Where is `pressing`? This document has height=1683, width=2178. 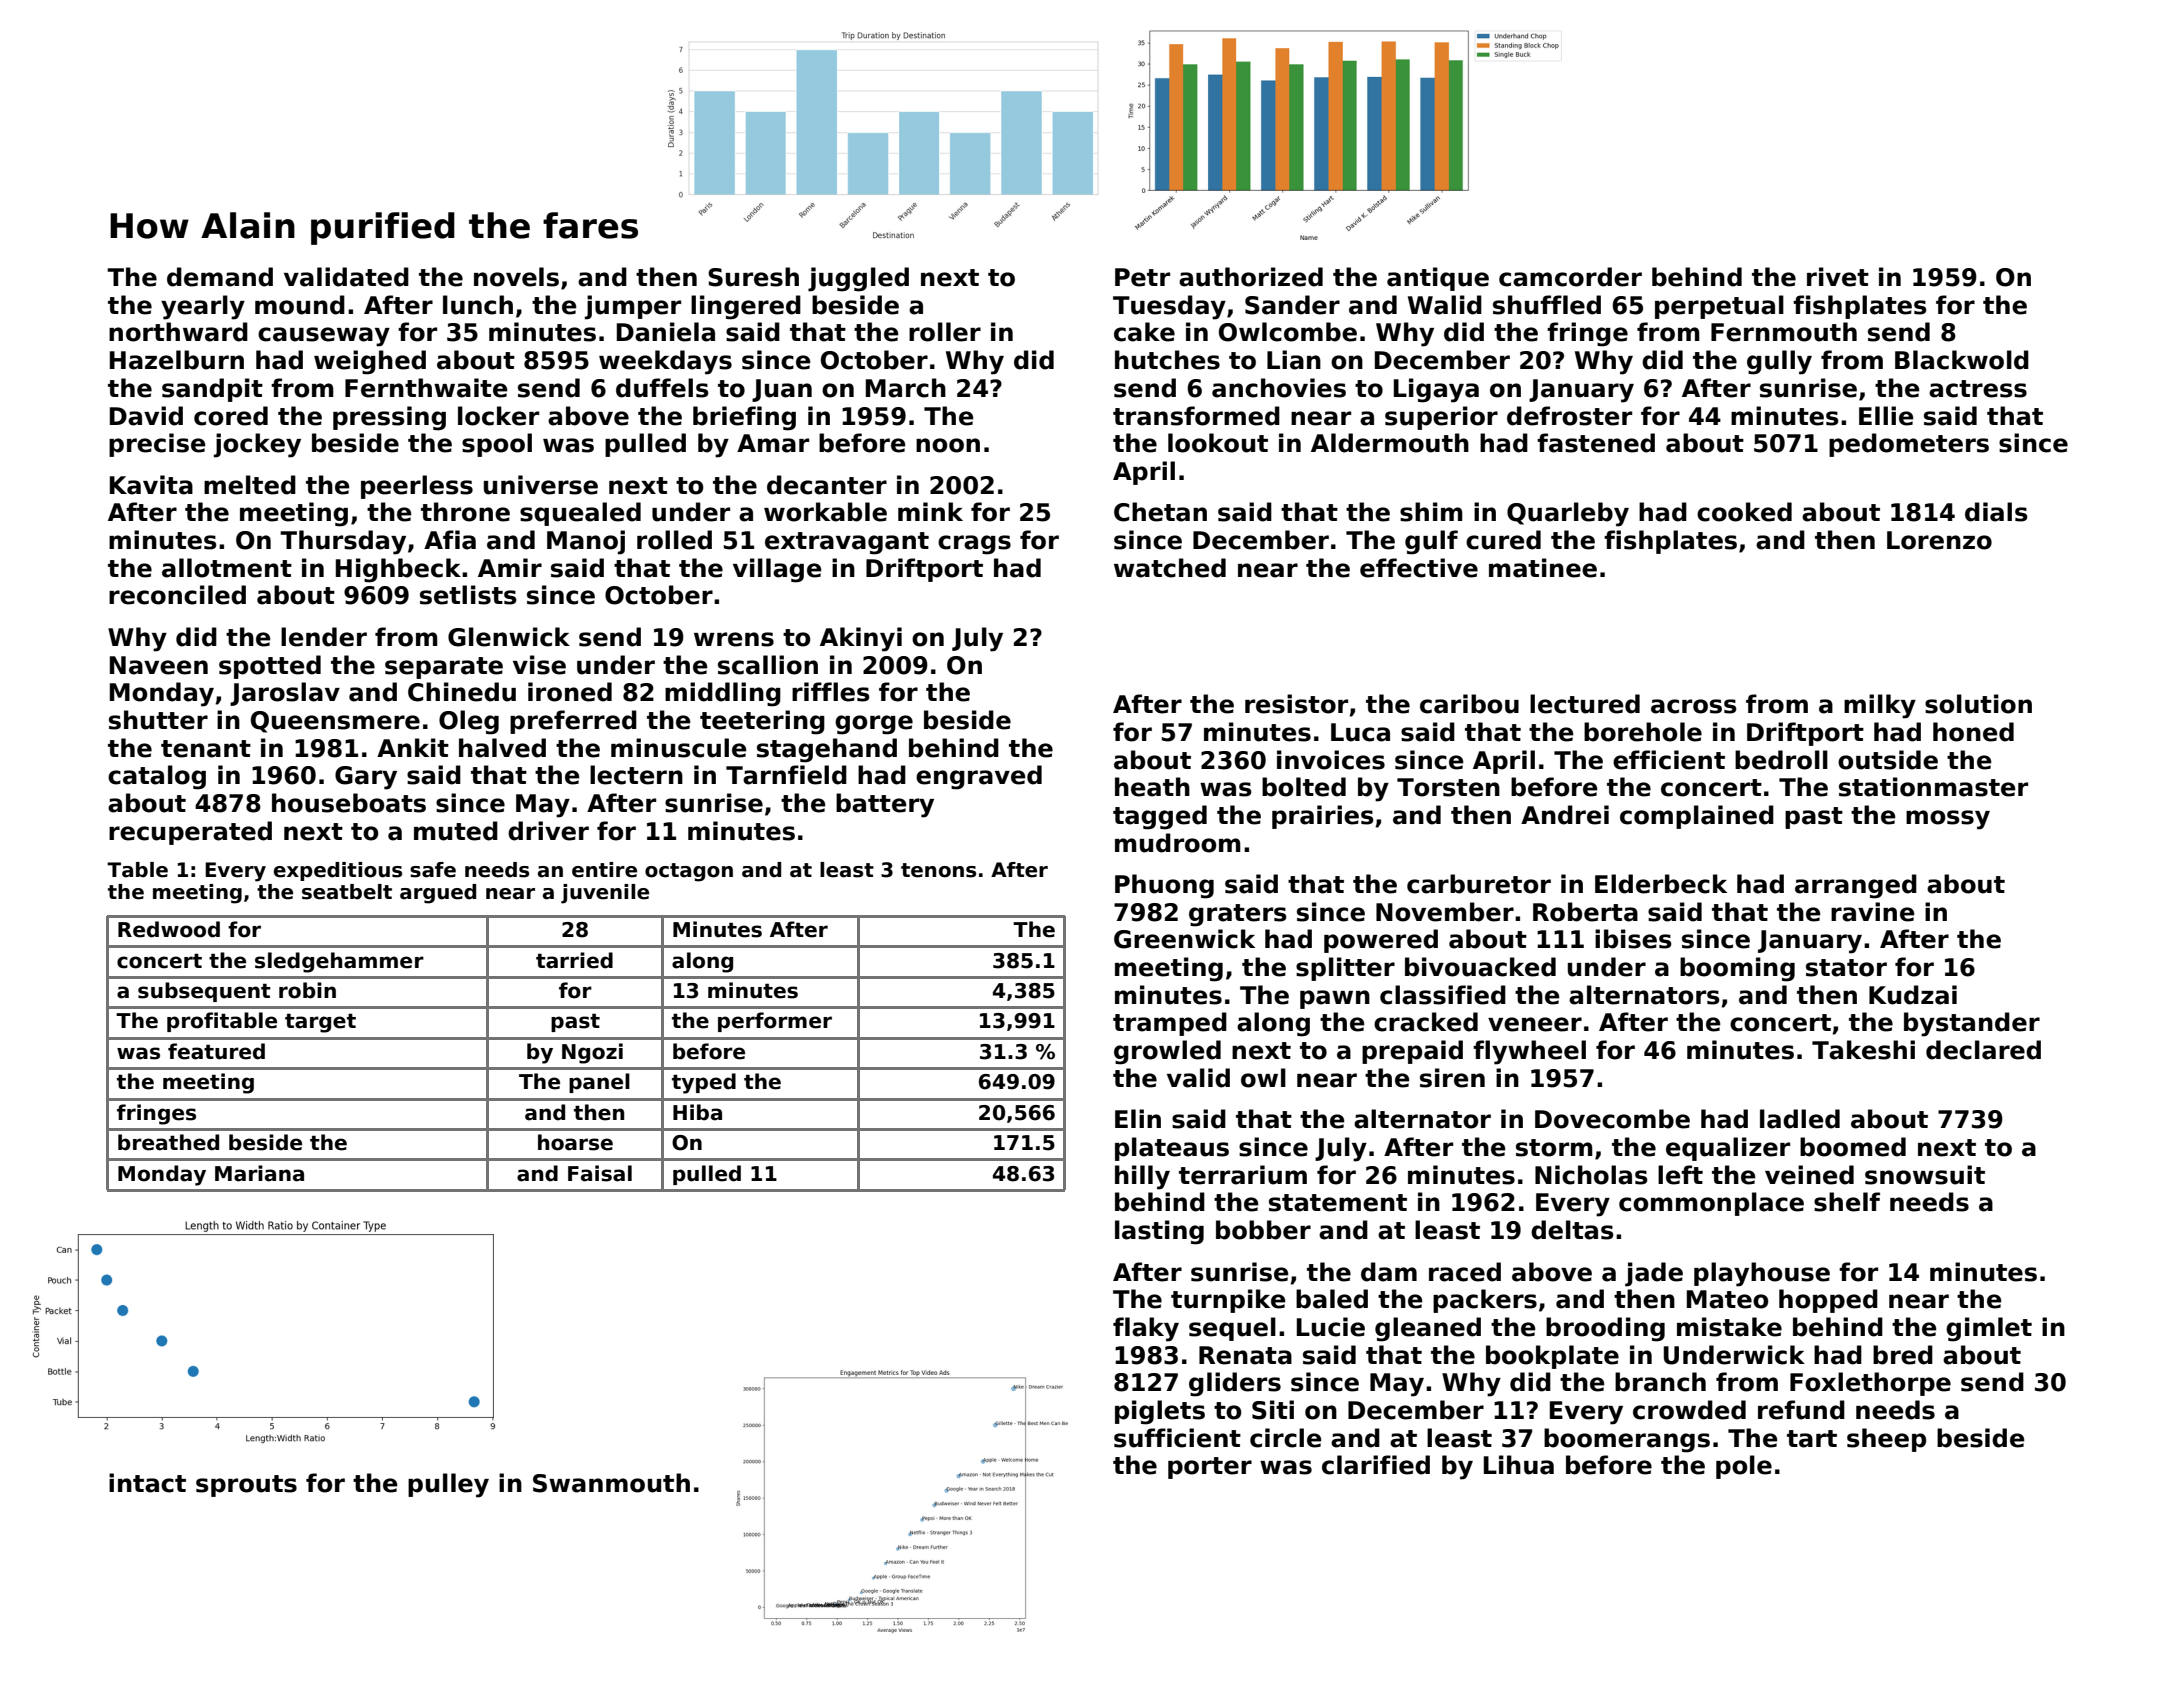 pressing is located at coordinates (389, 418).
